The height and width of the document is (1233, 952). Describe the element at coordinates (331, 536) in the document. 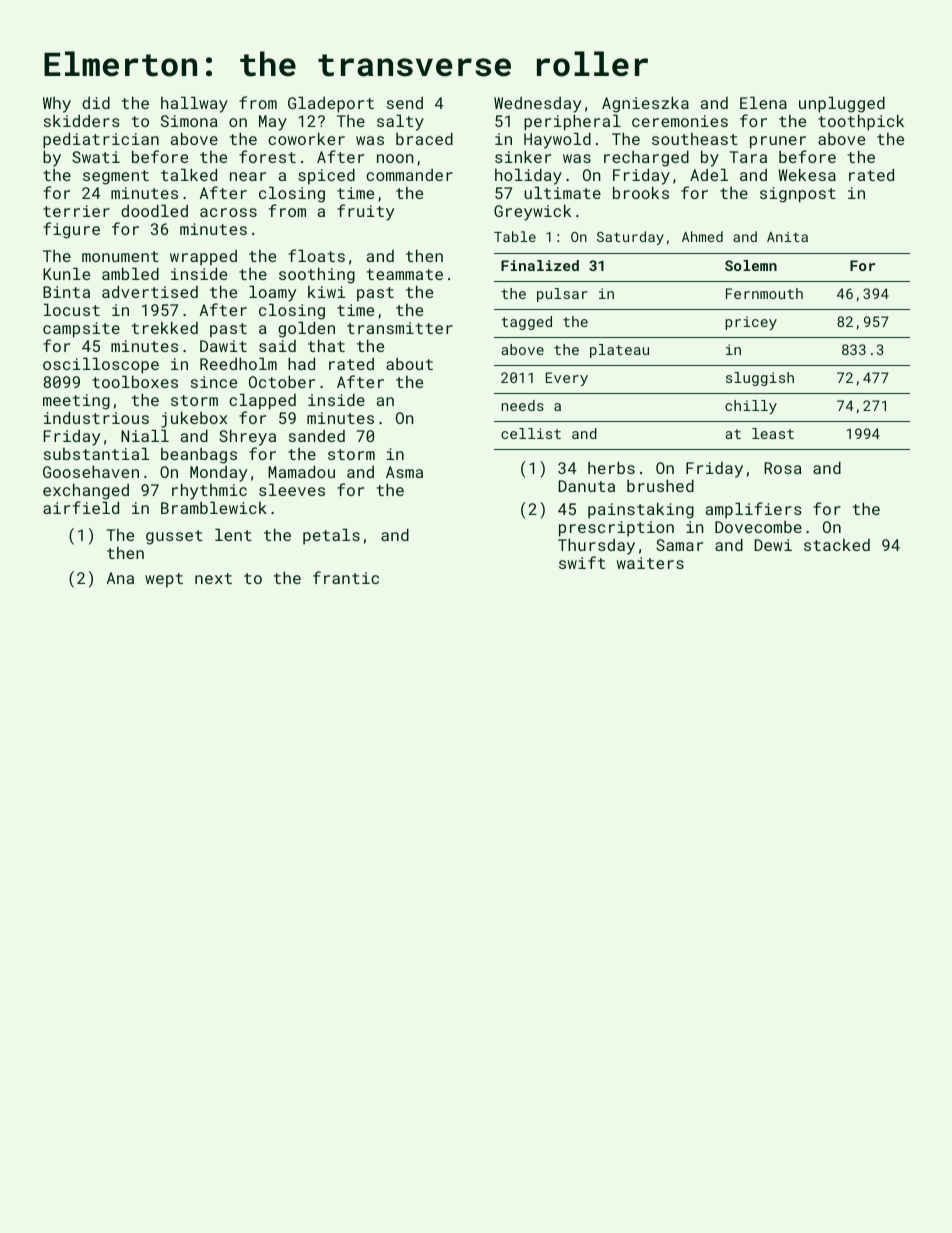

I see `petals` at that location.
